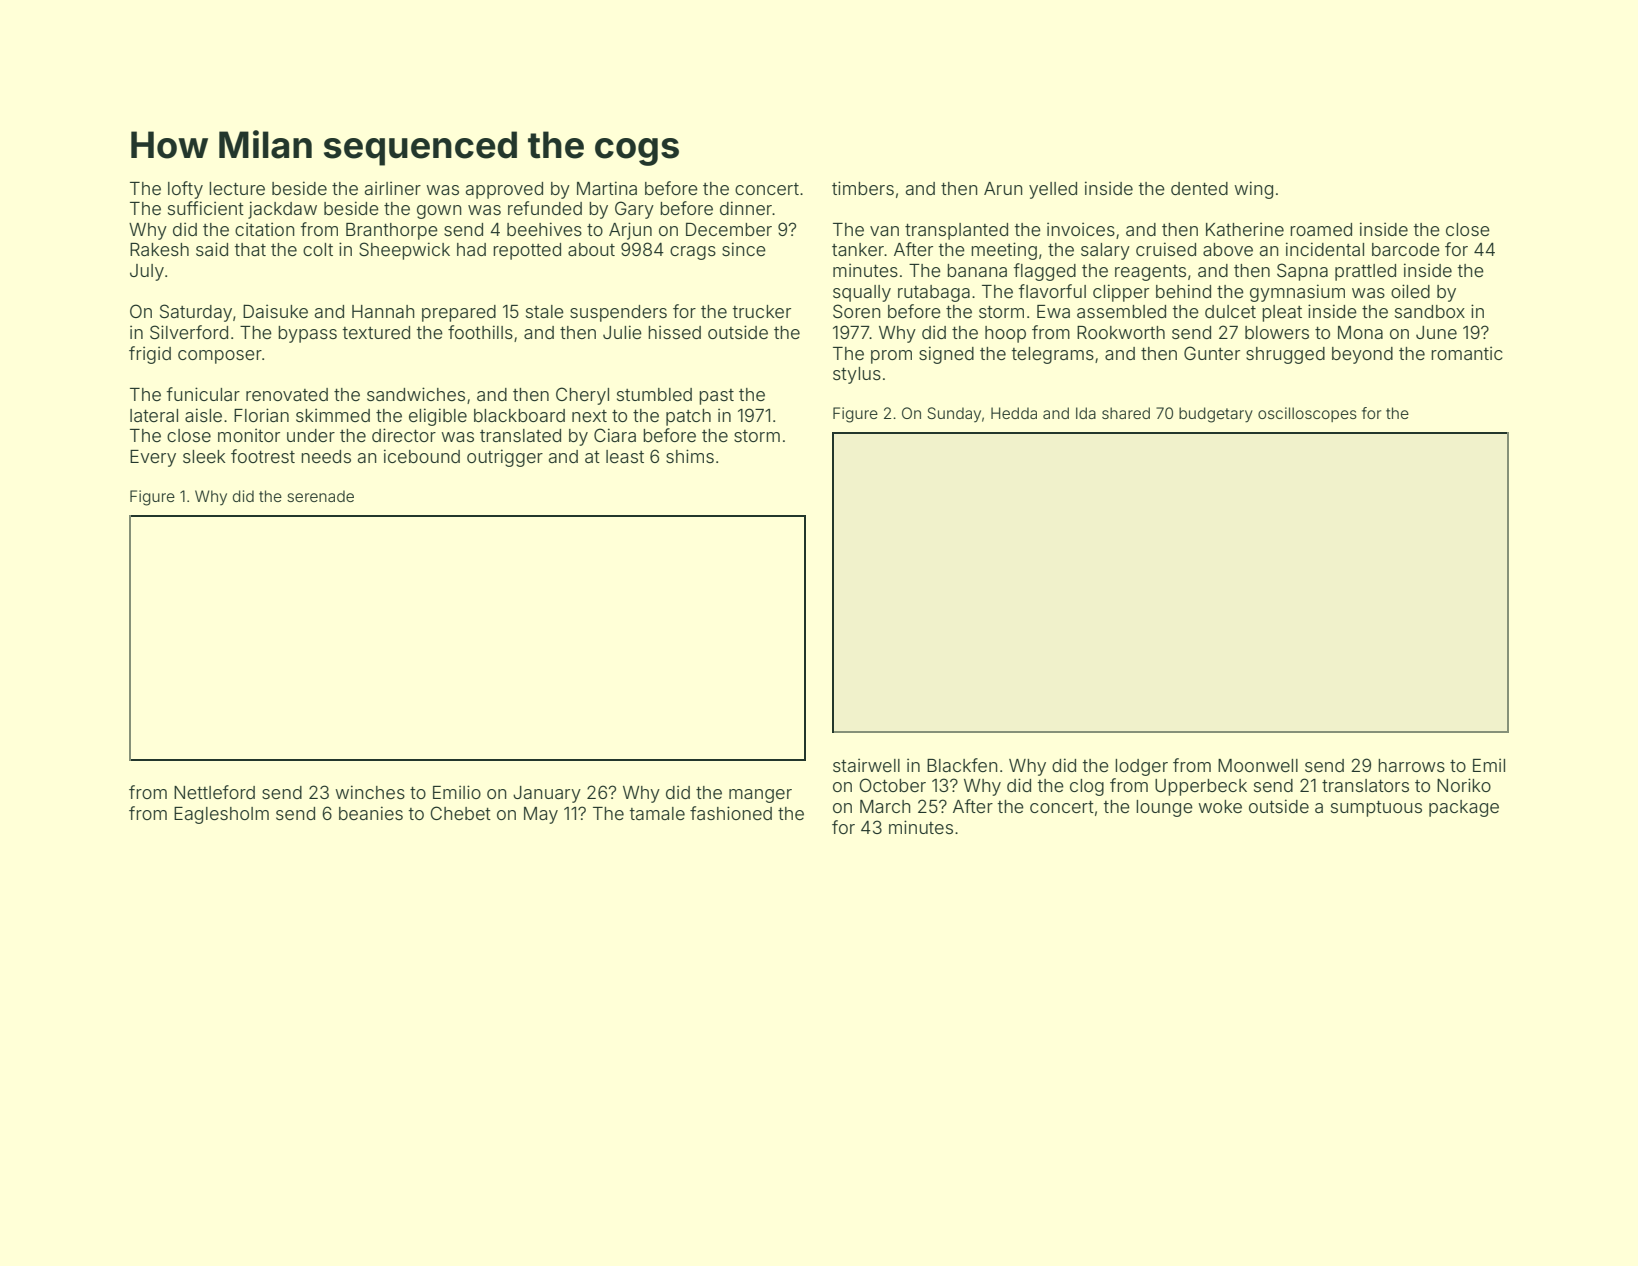  What do you see at coordinates (1253, 190) in the screenshot?
I see `wing` at bounding box center [1253, 190].
